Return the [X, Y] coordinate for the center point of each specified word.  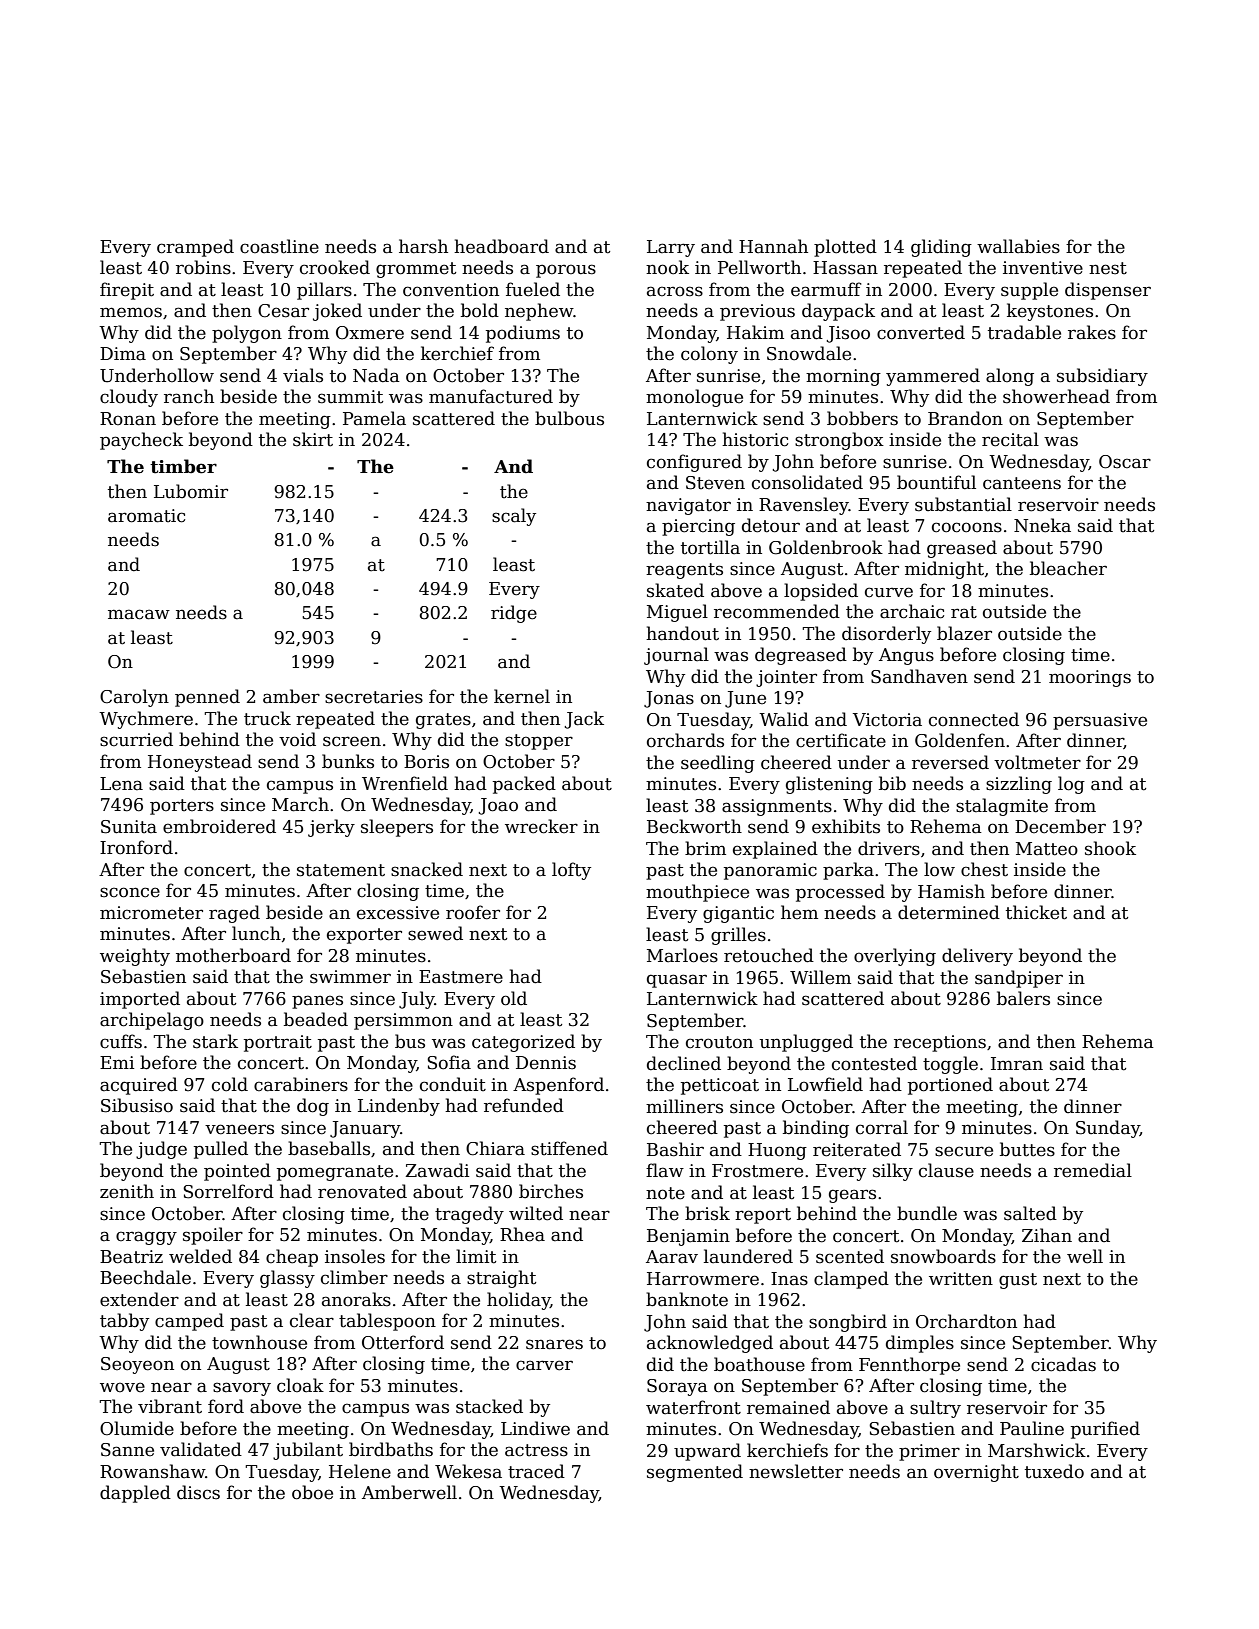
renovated [362, 1191]
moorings [1090, 678]
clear [312, 1320]
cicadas [1063, 1364]
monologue [694, 398]
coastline [279, 246]
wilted [536, 1213]
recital [1010, 439]
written [961, 1279]
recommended [777, 611]
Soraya [677, 1387]
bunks [348, 761]
